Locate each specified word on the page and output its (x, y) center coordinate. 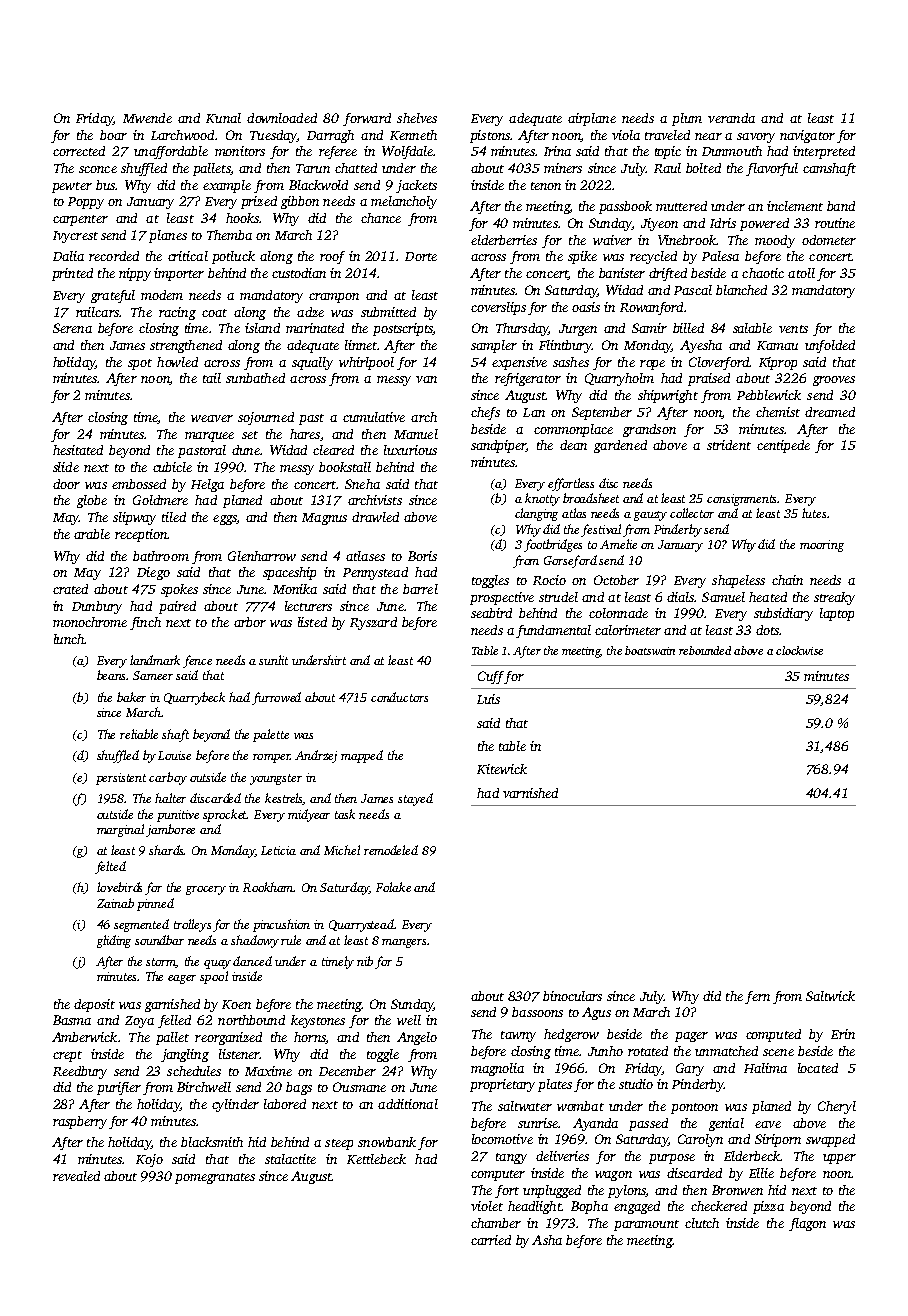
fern (757, 997)
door (66, 484)
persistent (121, 779)
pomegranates (215, 1178)
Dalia (68, 256)
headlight (534, 1207)
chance (381, 218)
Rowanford (651, 308)
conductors (399, 697)
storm (161, 963)
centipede (783, 446)
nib (365, 961)
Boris (422, 556)
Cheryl (837, 1107)
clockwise (799, 650)
